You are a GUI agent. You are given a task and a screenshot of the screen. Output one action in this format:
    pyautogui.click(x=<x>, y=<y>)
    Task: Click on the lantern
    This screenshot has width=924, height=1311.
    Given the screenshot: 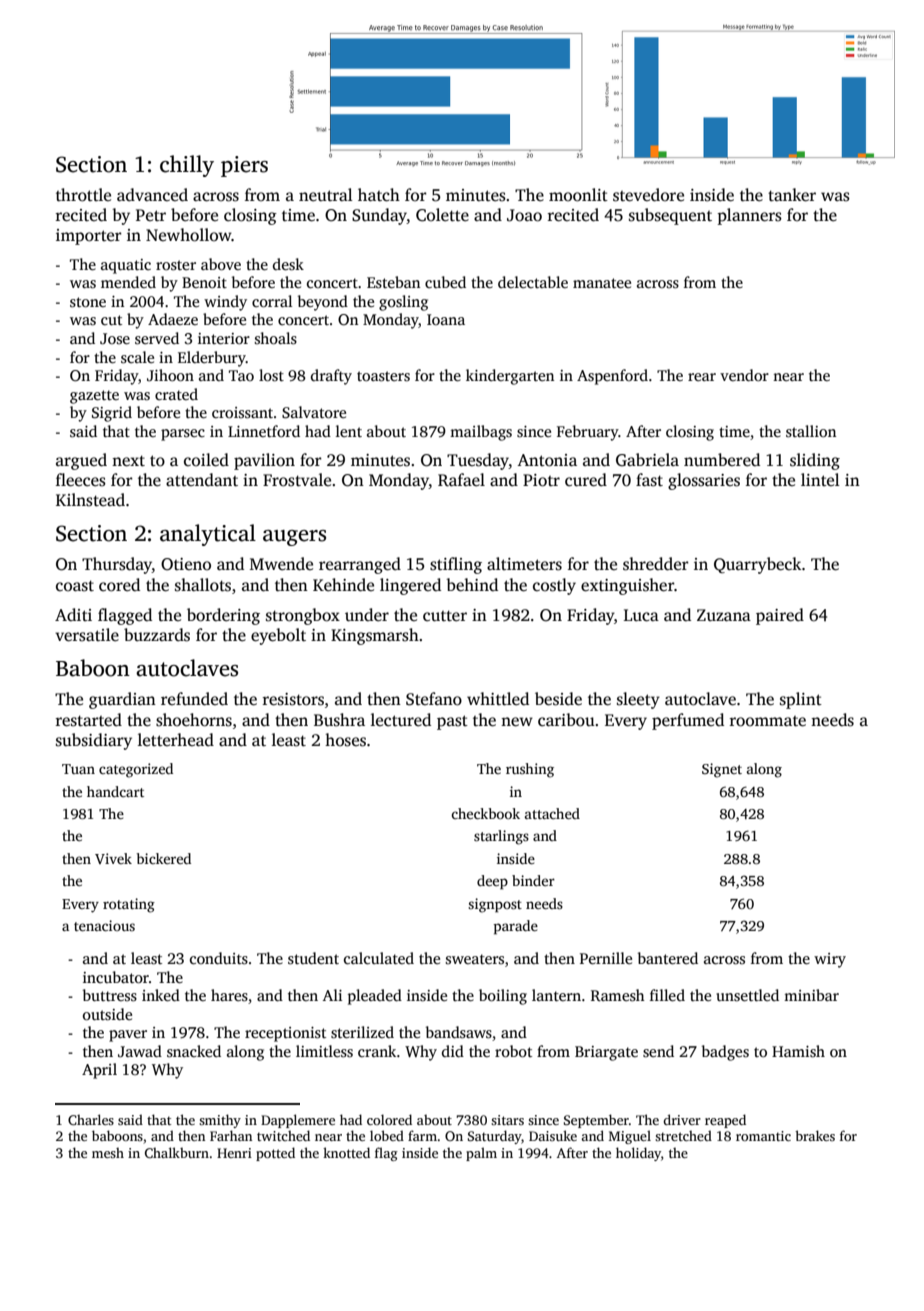 What is the action you would take?
    pyautogui.click(x=556, y=995)
